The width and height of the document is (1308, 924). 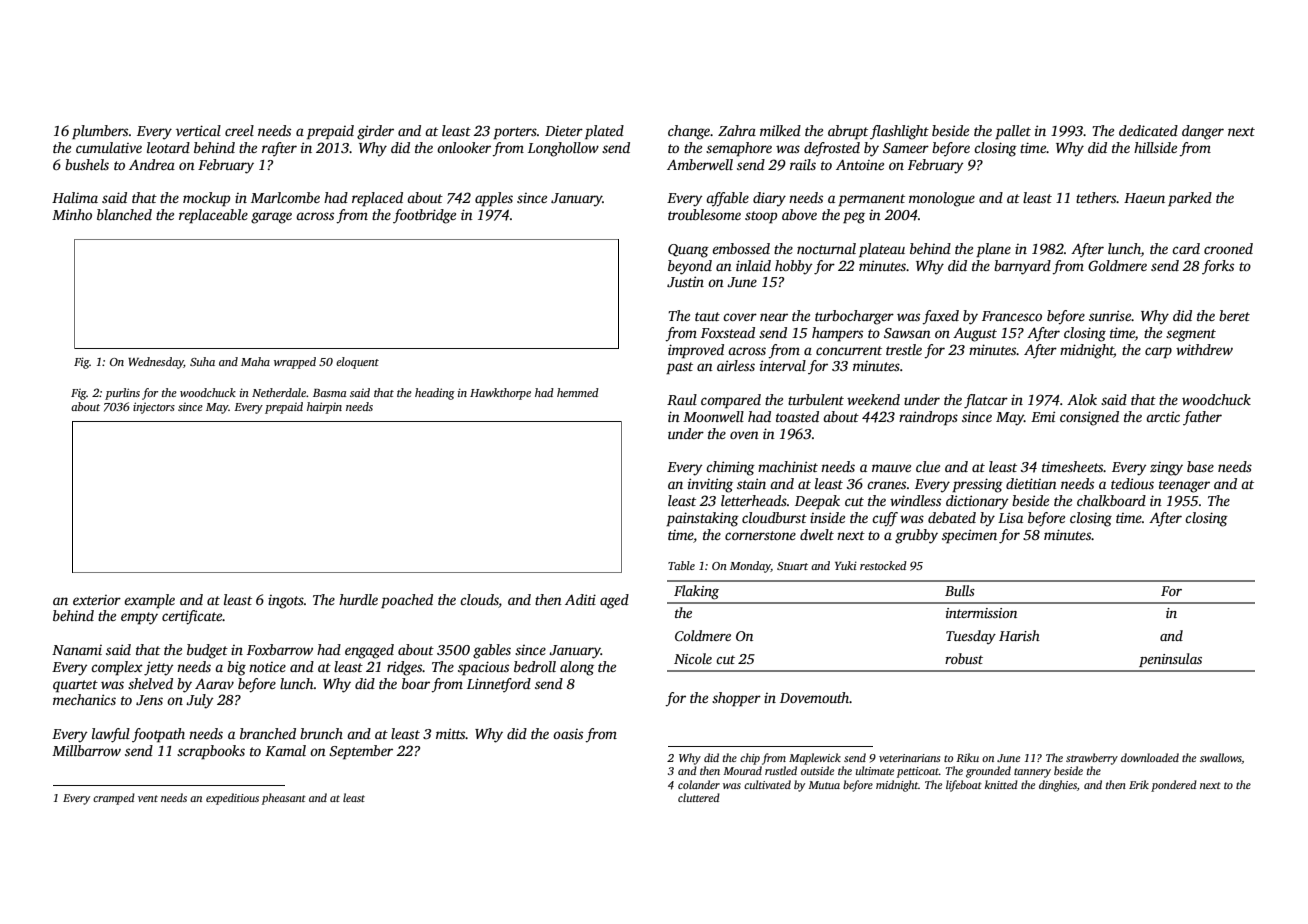 What do you see at coordinates (122, 394) in the document?
I see `purlins` at bounding box center [122, 394].
